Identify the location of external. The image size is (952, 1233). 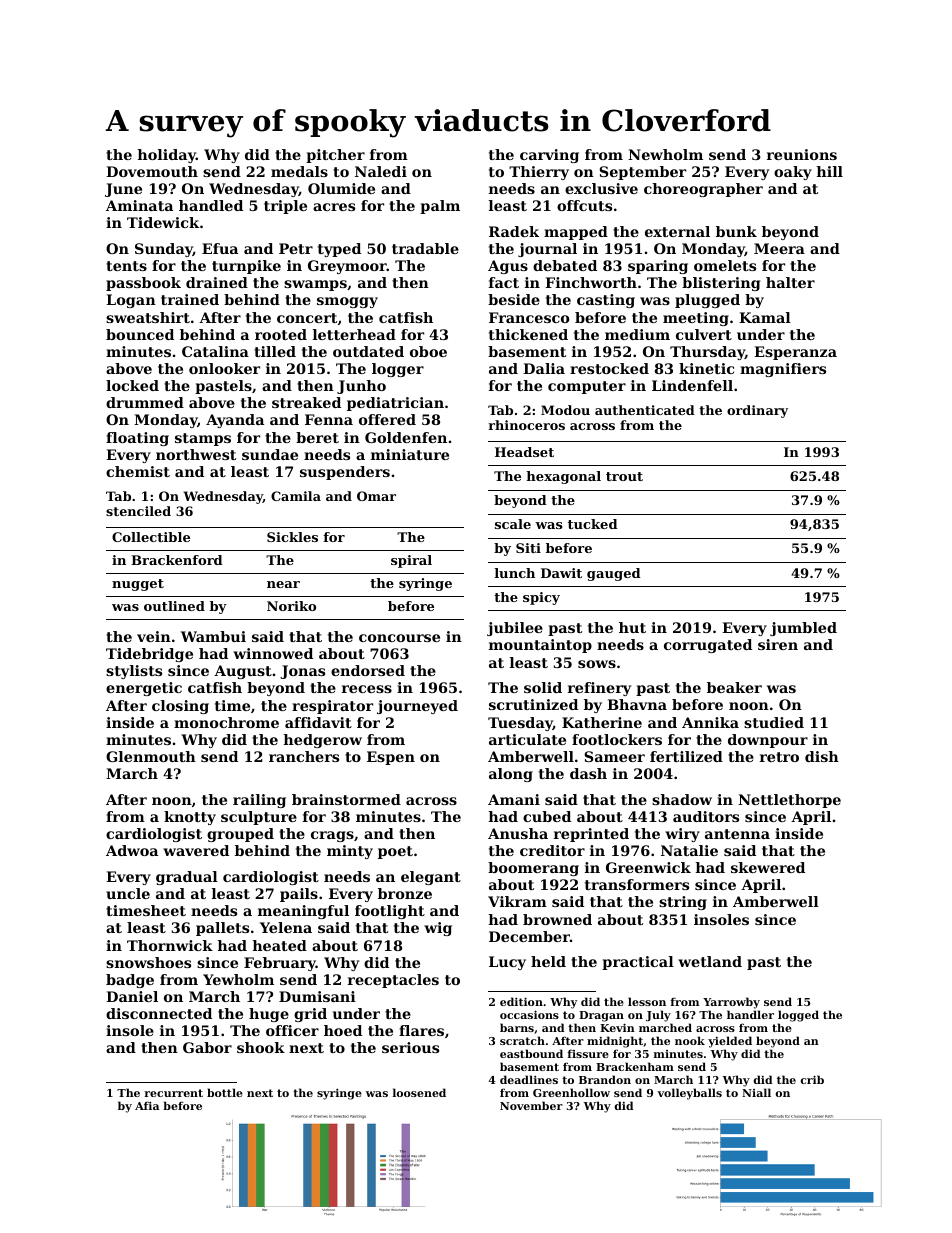
(677, 231).
